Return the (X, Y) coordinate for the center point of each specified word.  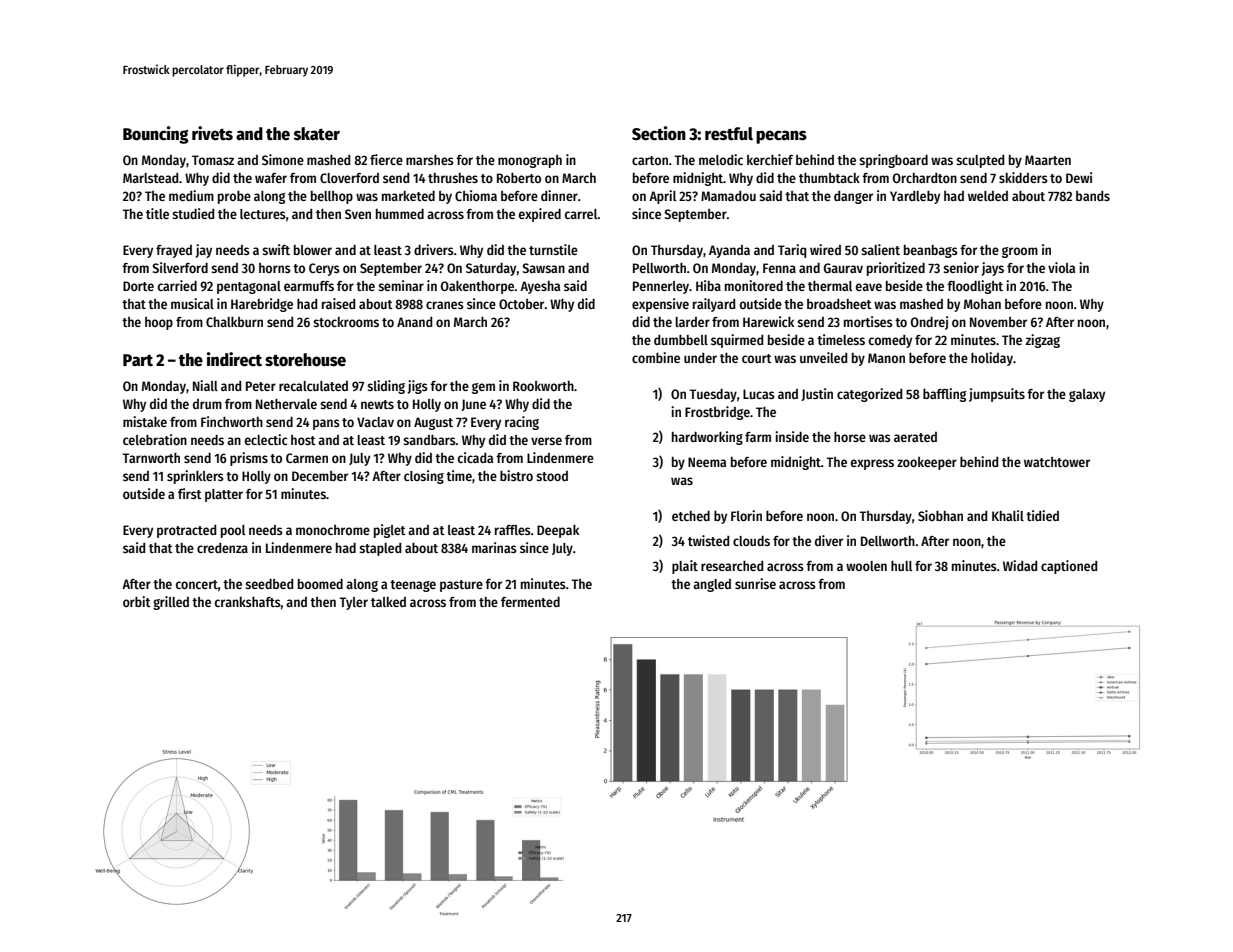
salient (881, 249)
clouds (751, 540)
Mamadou (728, 196)
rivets (212, 133)
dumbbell (681, 340)
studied (193, 213)
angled (712, 585)
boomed (320, 583)
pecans (781, 137)
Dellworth (888, 541)
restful (729, 134)
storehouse (305, 360)
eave (869, 287)
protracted (186, 531)
